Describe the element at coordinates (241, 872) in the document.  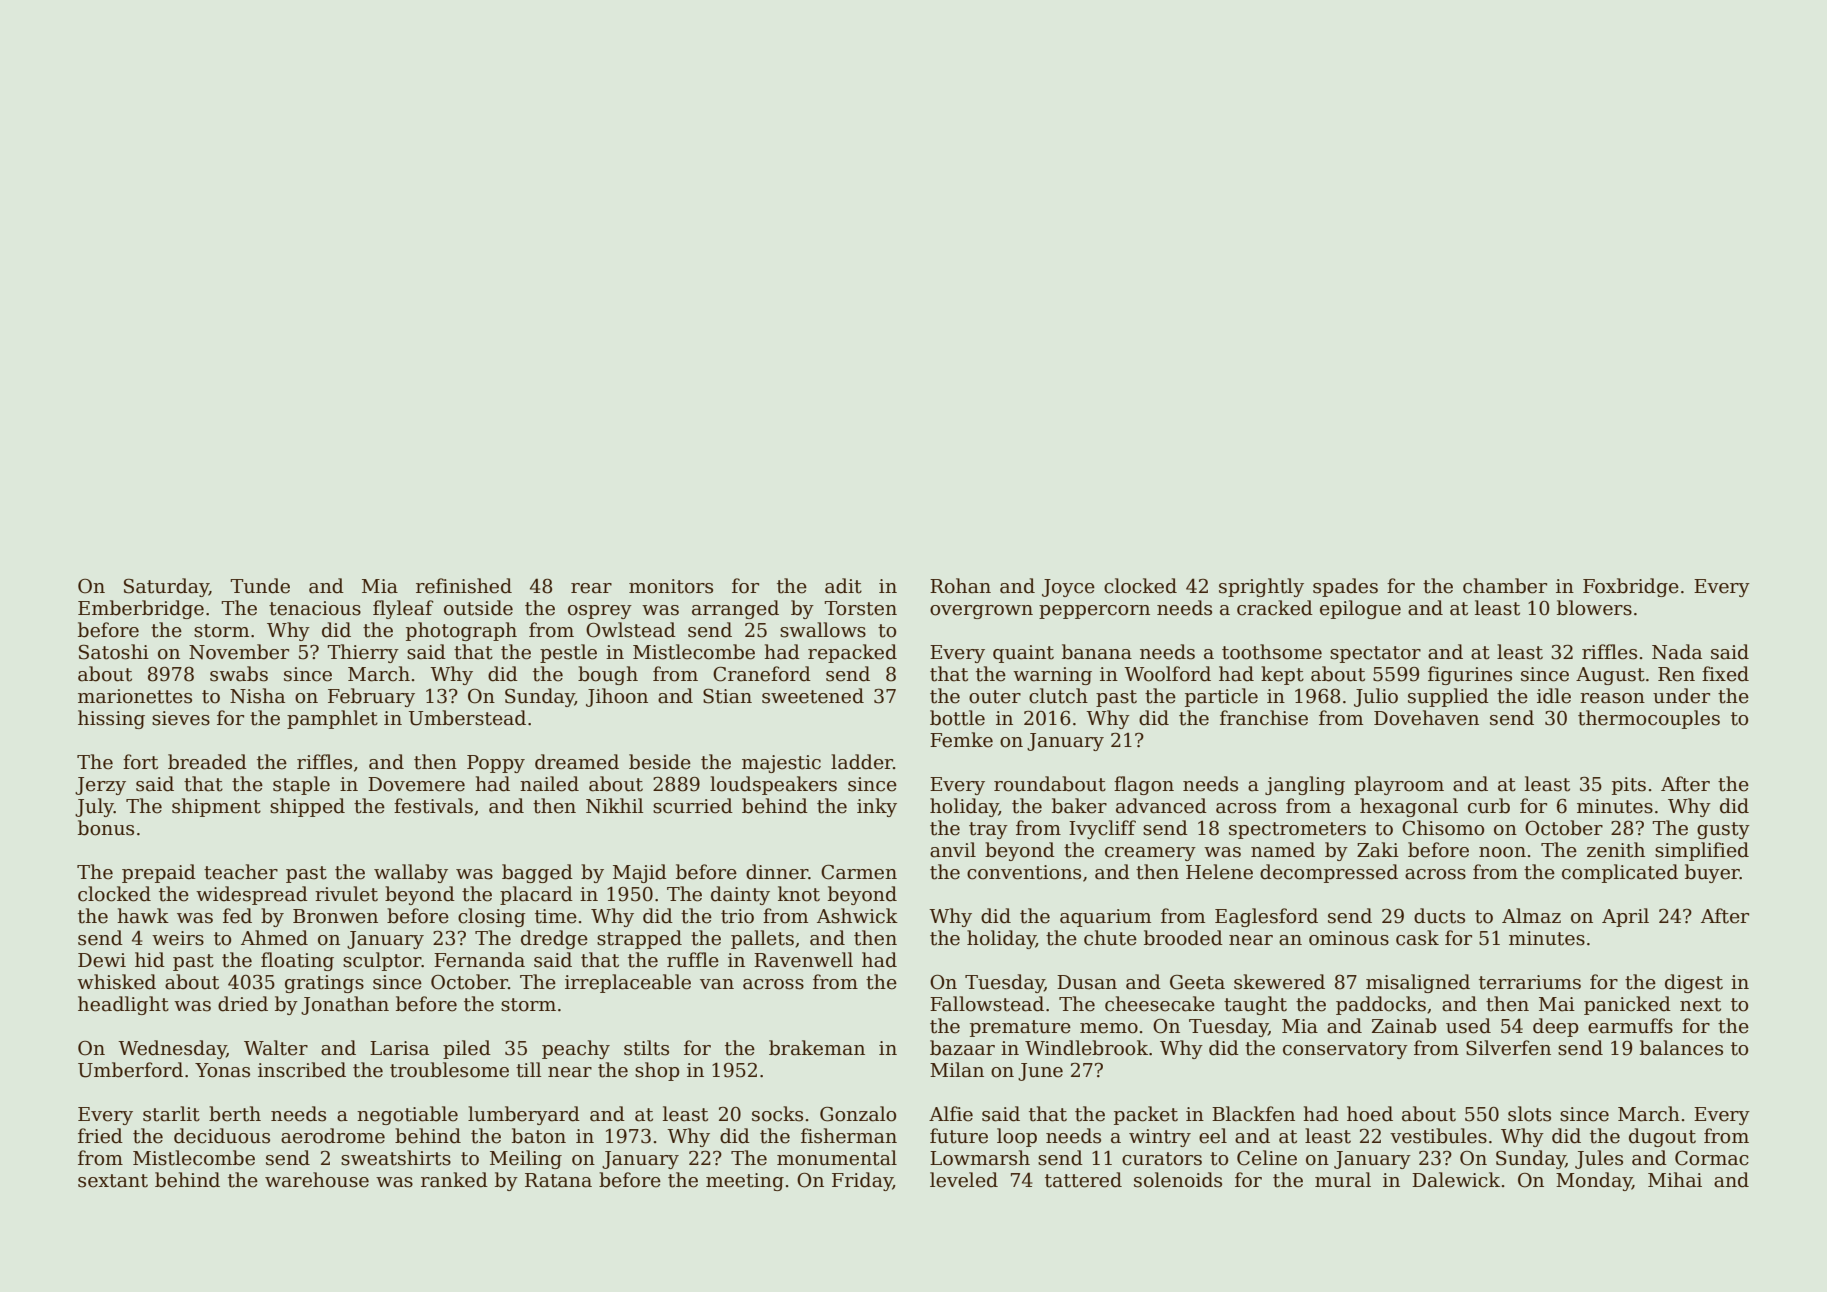
I see `teacher` at that location.
